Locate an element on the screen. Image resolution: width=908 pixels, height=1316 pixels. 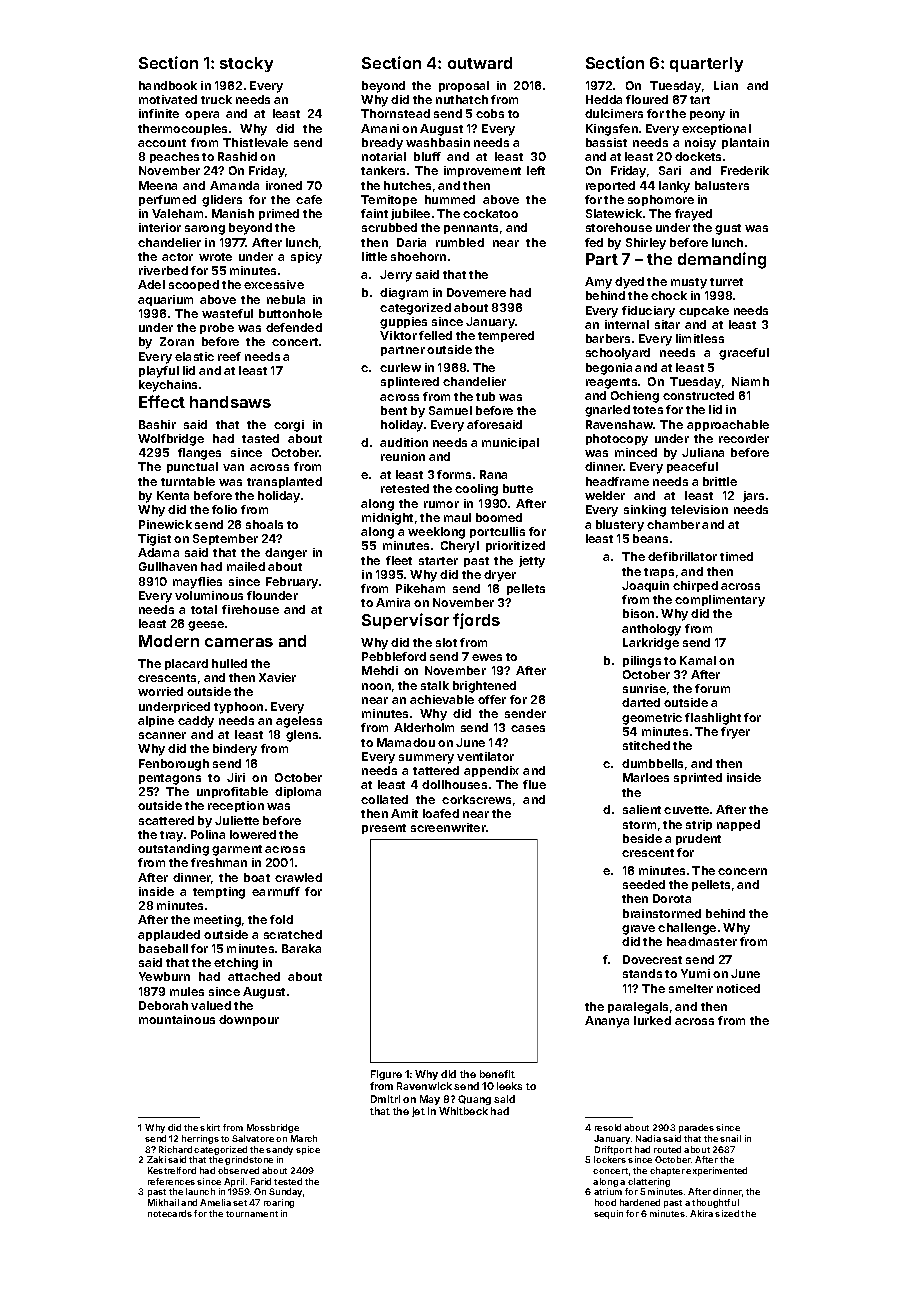
peony is located at coordinates (707, 116).
